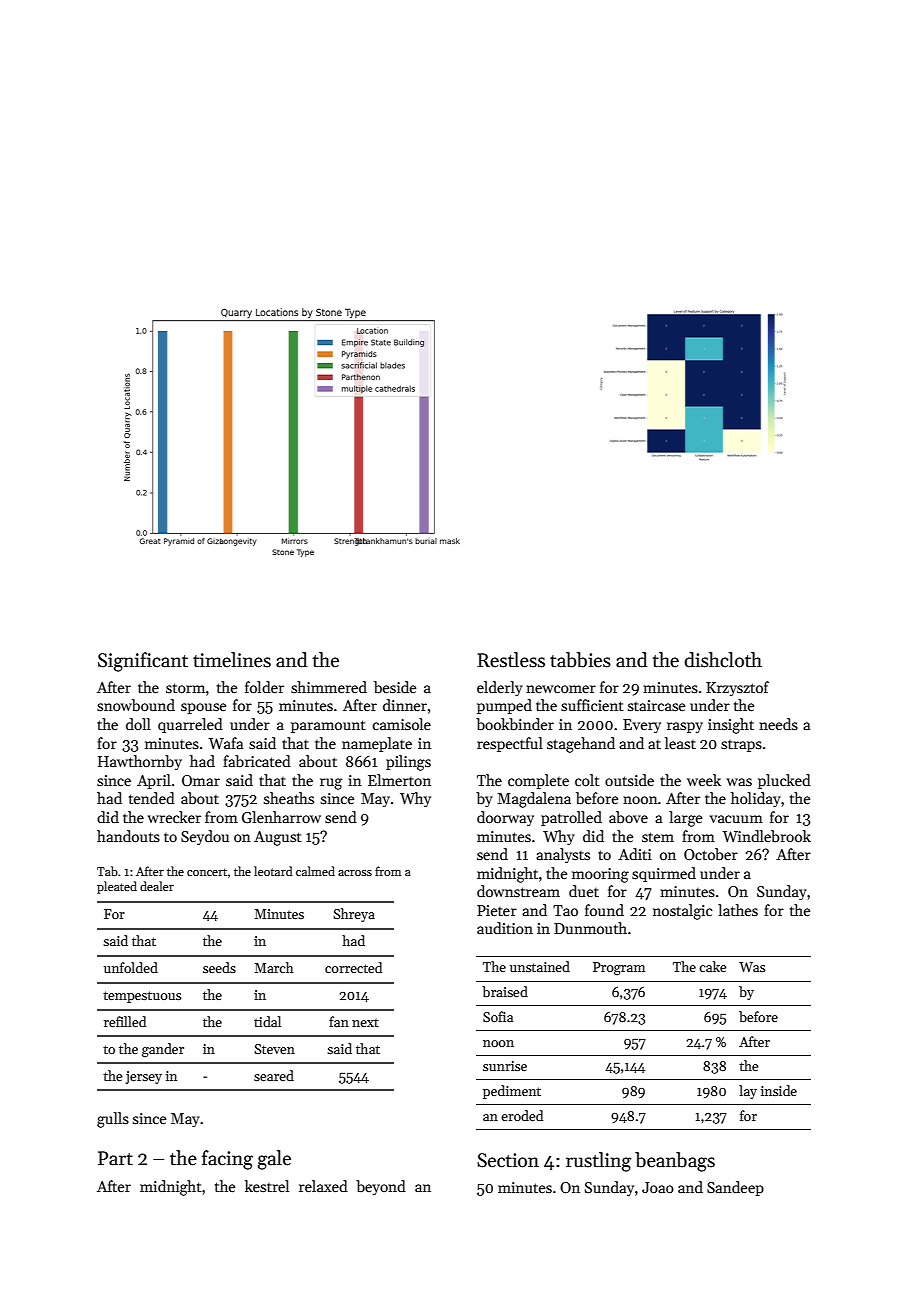  Describe the element at coordinates (563, 855) in the page. I see `analysts` at that location.
